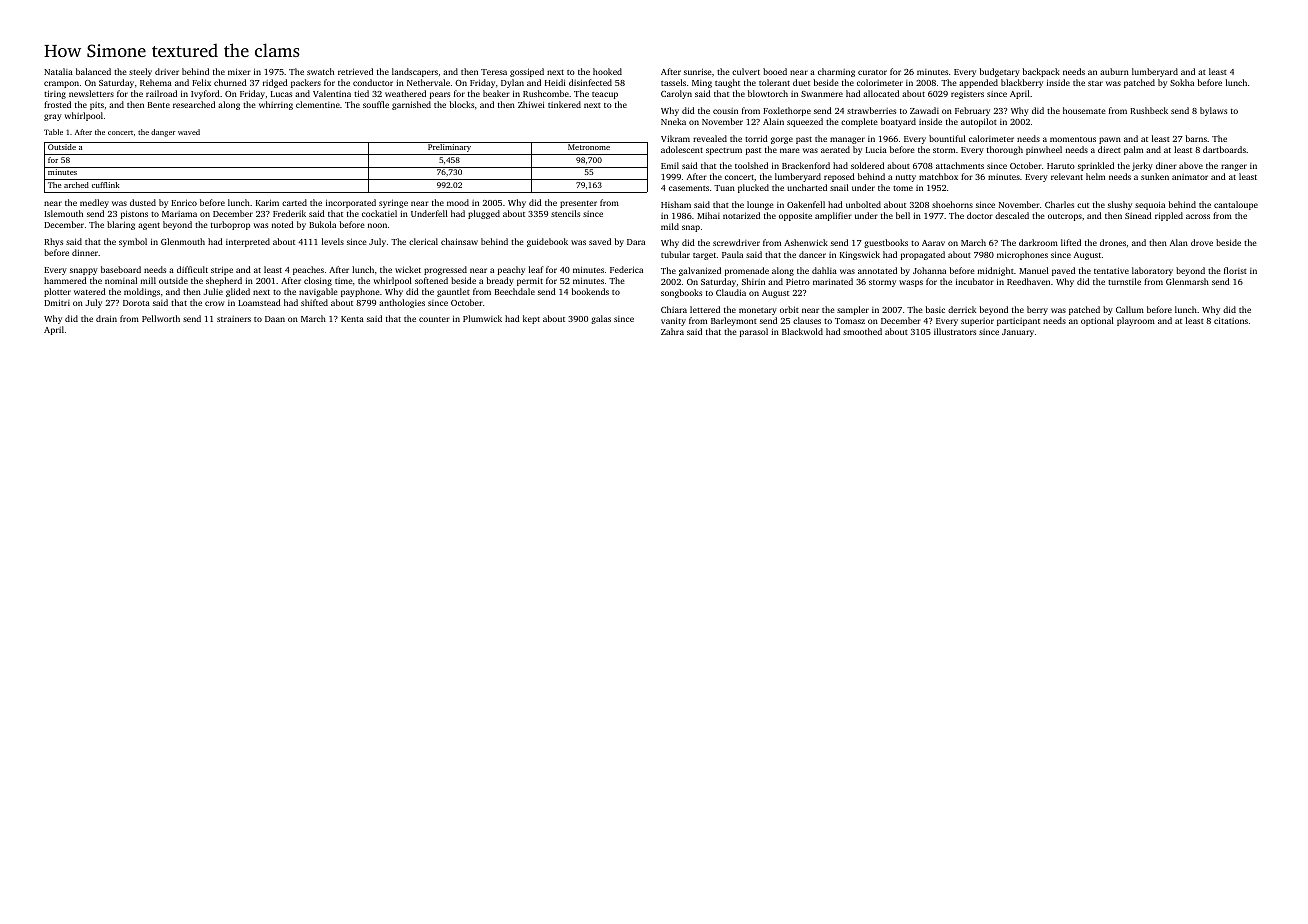  Describe the element at coordinates (775, 71) in the screenshot. I see `booed` at that location.
